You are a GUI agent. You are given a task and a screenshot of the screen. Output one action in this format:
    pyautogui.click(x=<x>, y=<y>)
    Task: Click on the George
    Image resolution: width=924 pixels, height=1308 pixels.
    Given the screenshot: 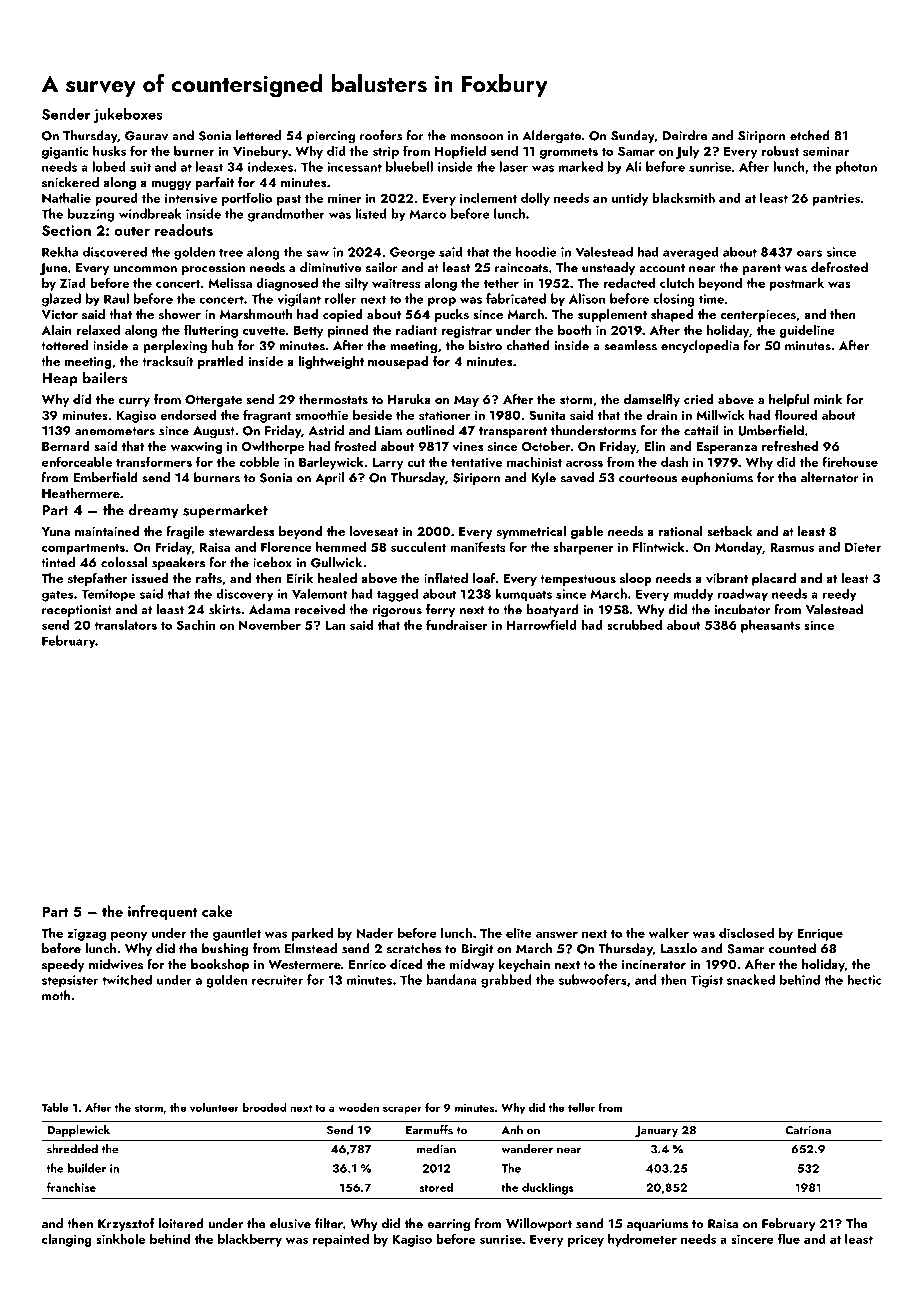 What is the action you would take?
    pyautogui.click(x=412, y=253)
